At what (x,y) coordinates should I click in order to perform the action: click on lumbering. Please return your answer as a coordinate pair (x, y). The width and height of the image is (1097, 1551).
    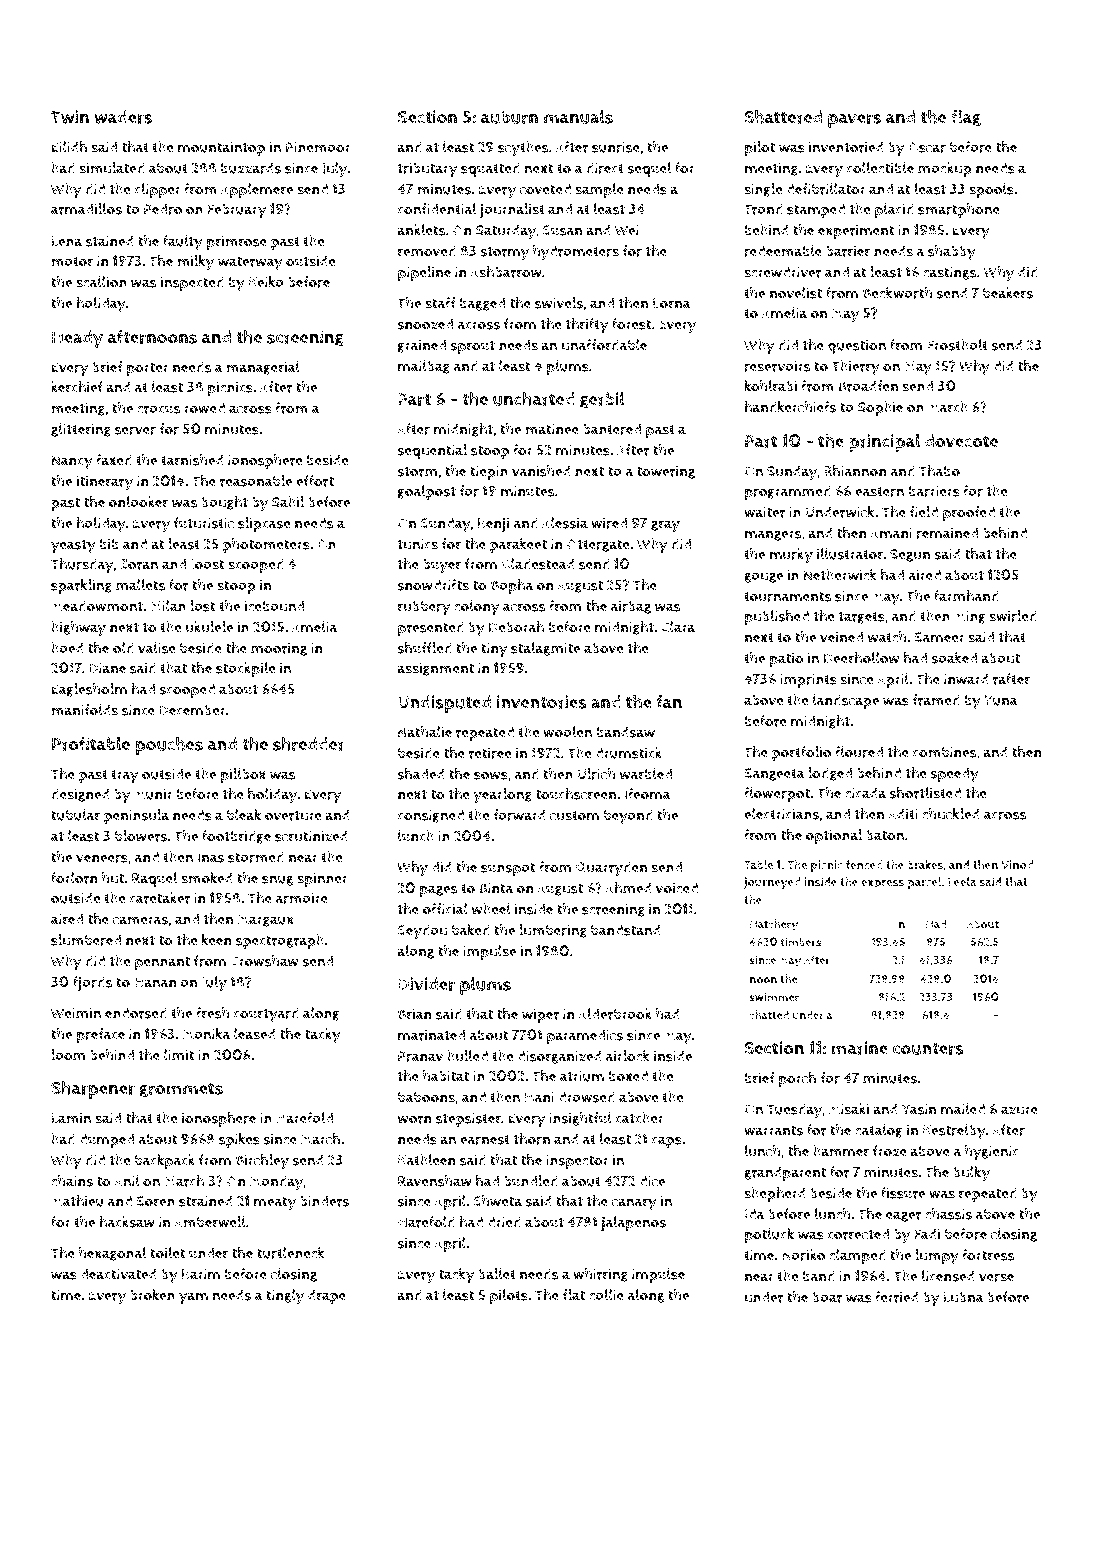
    Looking at the image, I should click on (553, 931).
